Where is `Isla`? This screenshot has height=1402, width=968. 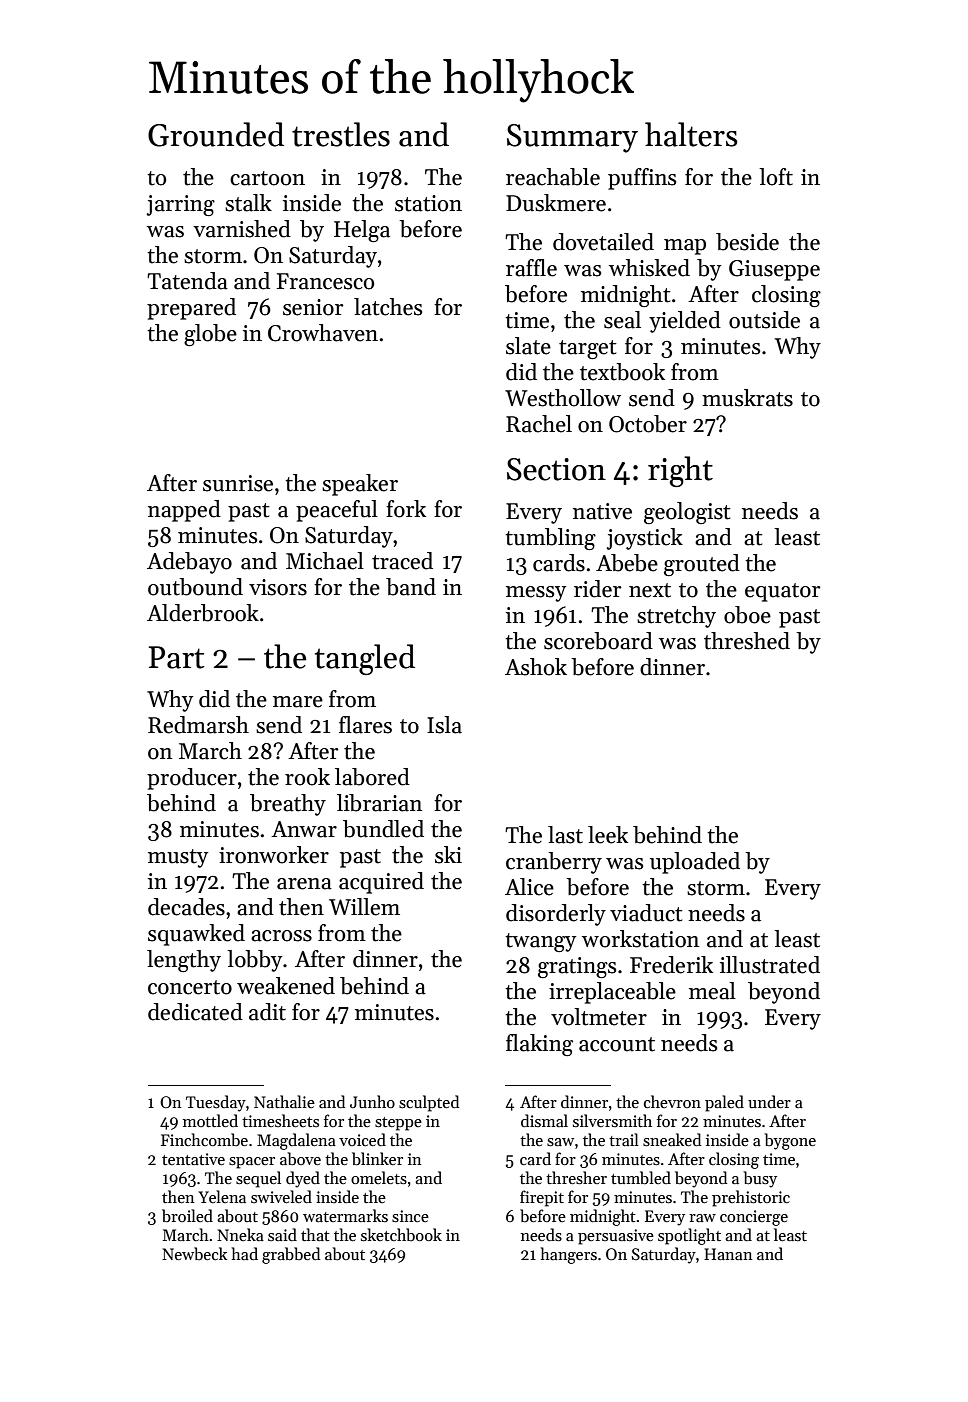 Isla is located at coordinates (444, 725).
